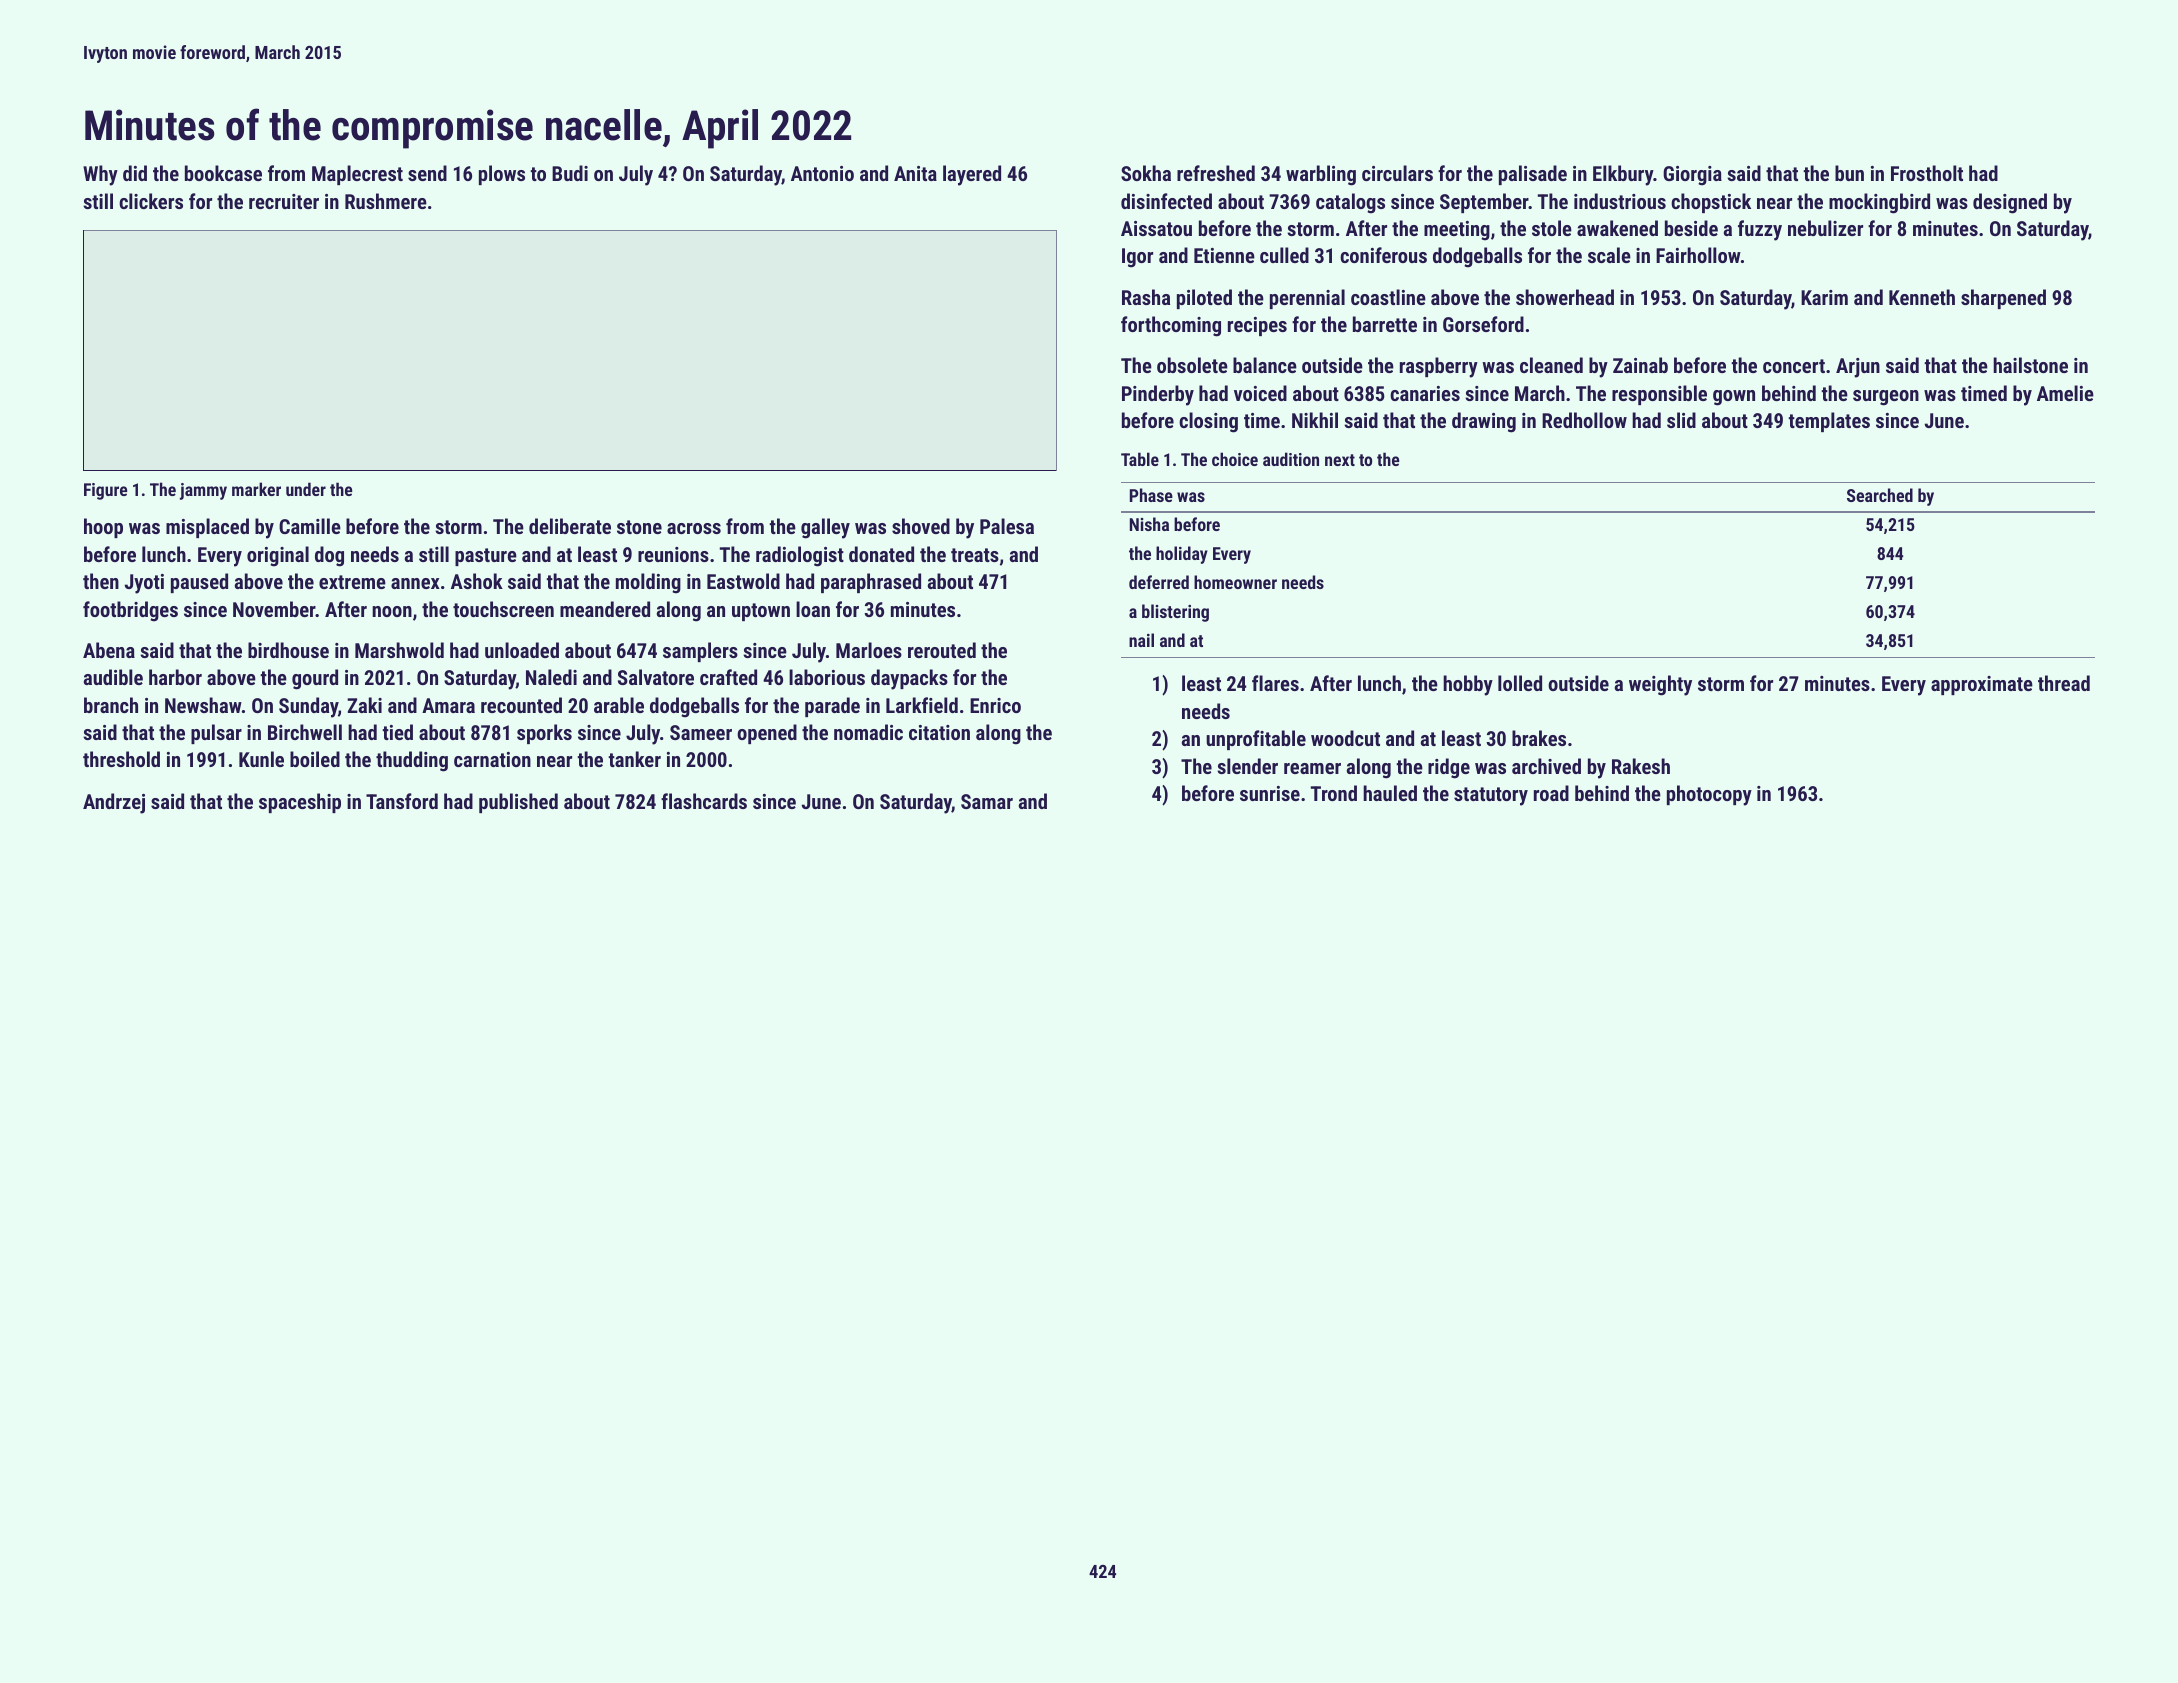  What do you see at coordinates (1141, 640) in the image?
I see `nail` at bounding box center [1141, 640].
